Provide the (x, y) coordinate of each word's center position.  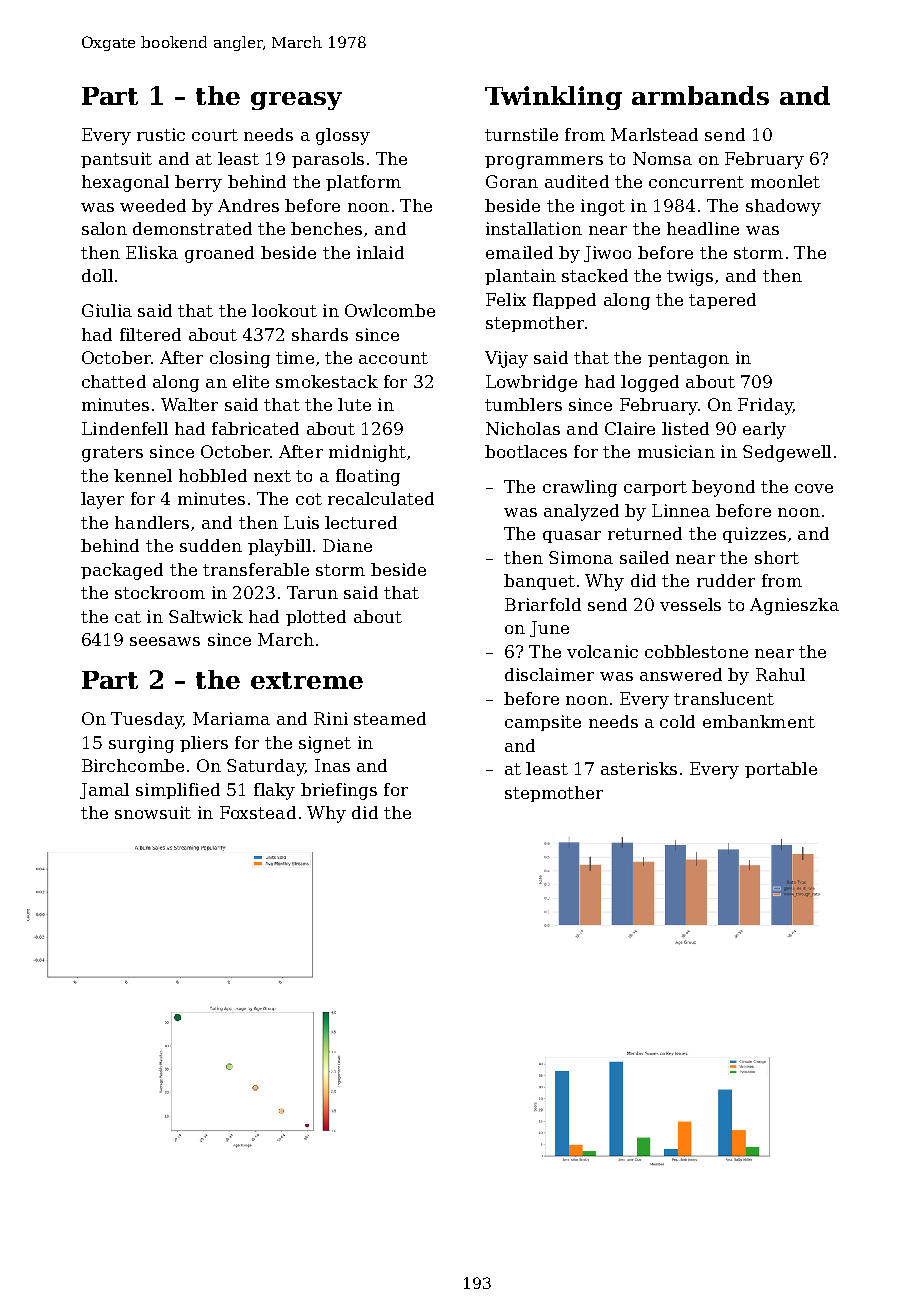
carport (655, 488)
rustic (161, 134)
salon (104, 228)
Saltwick (206, 616)
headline (703, 228)
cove (814, 488)
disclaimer (549, 674)
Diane (347, 545)
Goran (512, 181)
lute (354, 404)
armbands (700, 95)
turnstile (521, 134)
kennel (143, 475)
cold (677, 721)
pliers (204, 744)
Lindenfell (125, 428)
